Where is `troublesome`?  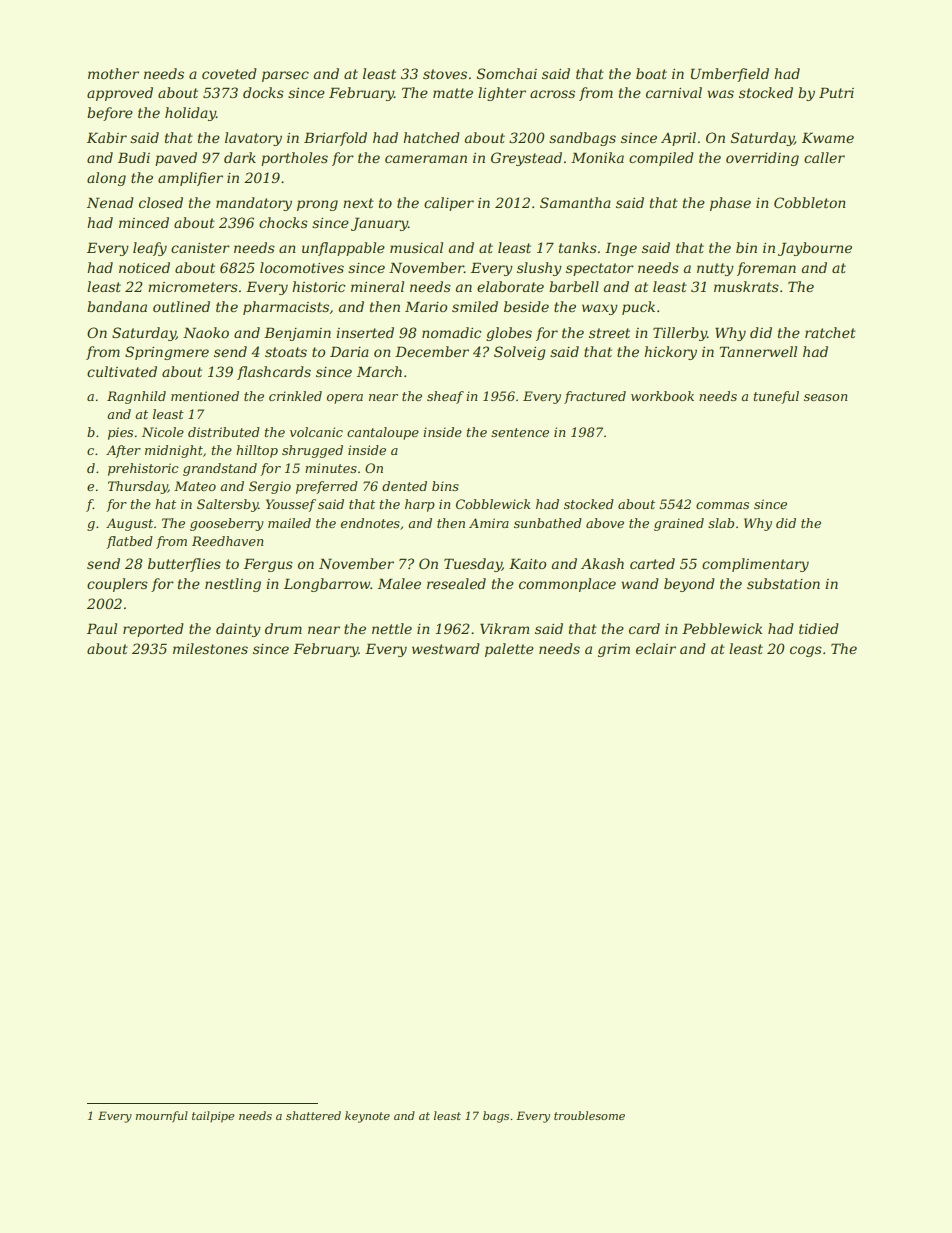 troublesome is located at coordinates (589, 1115).
